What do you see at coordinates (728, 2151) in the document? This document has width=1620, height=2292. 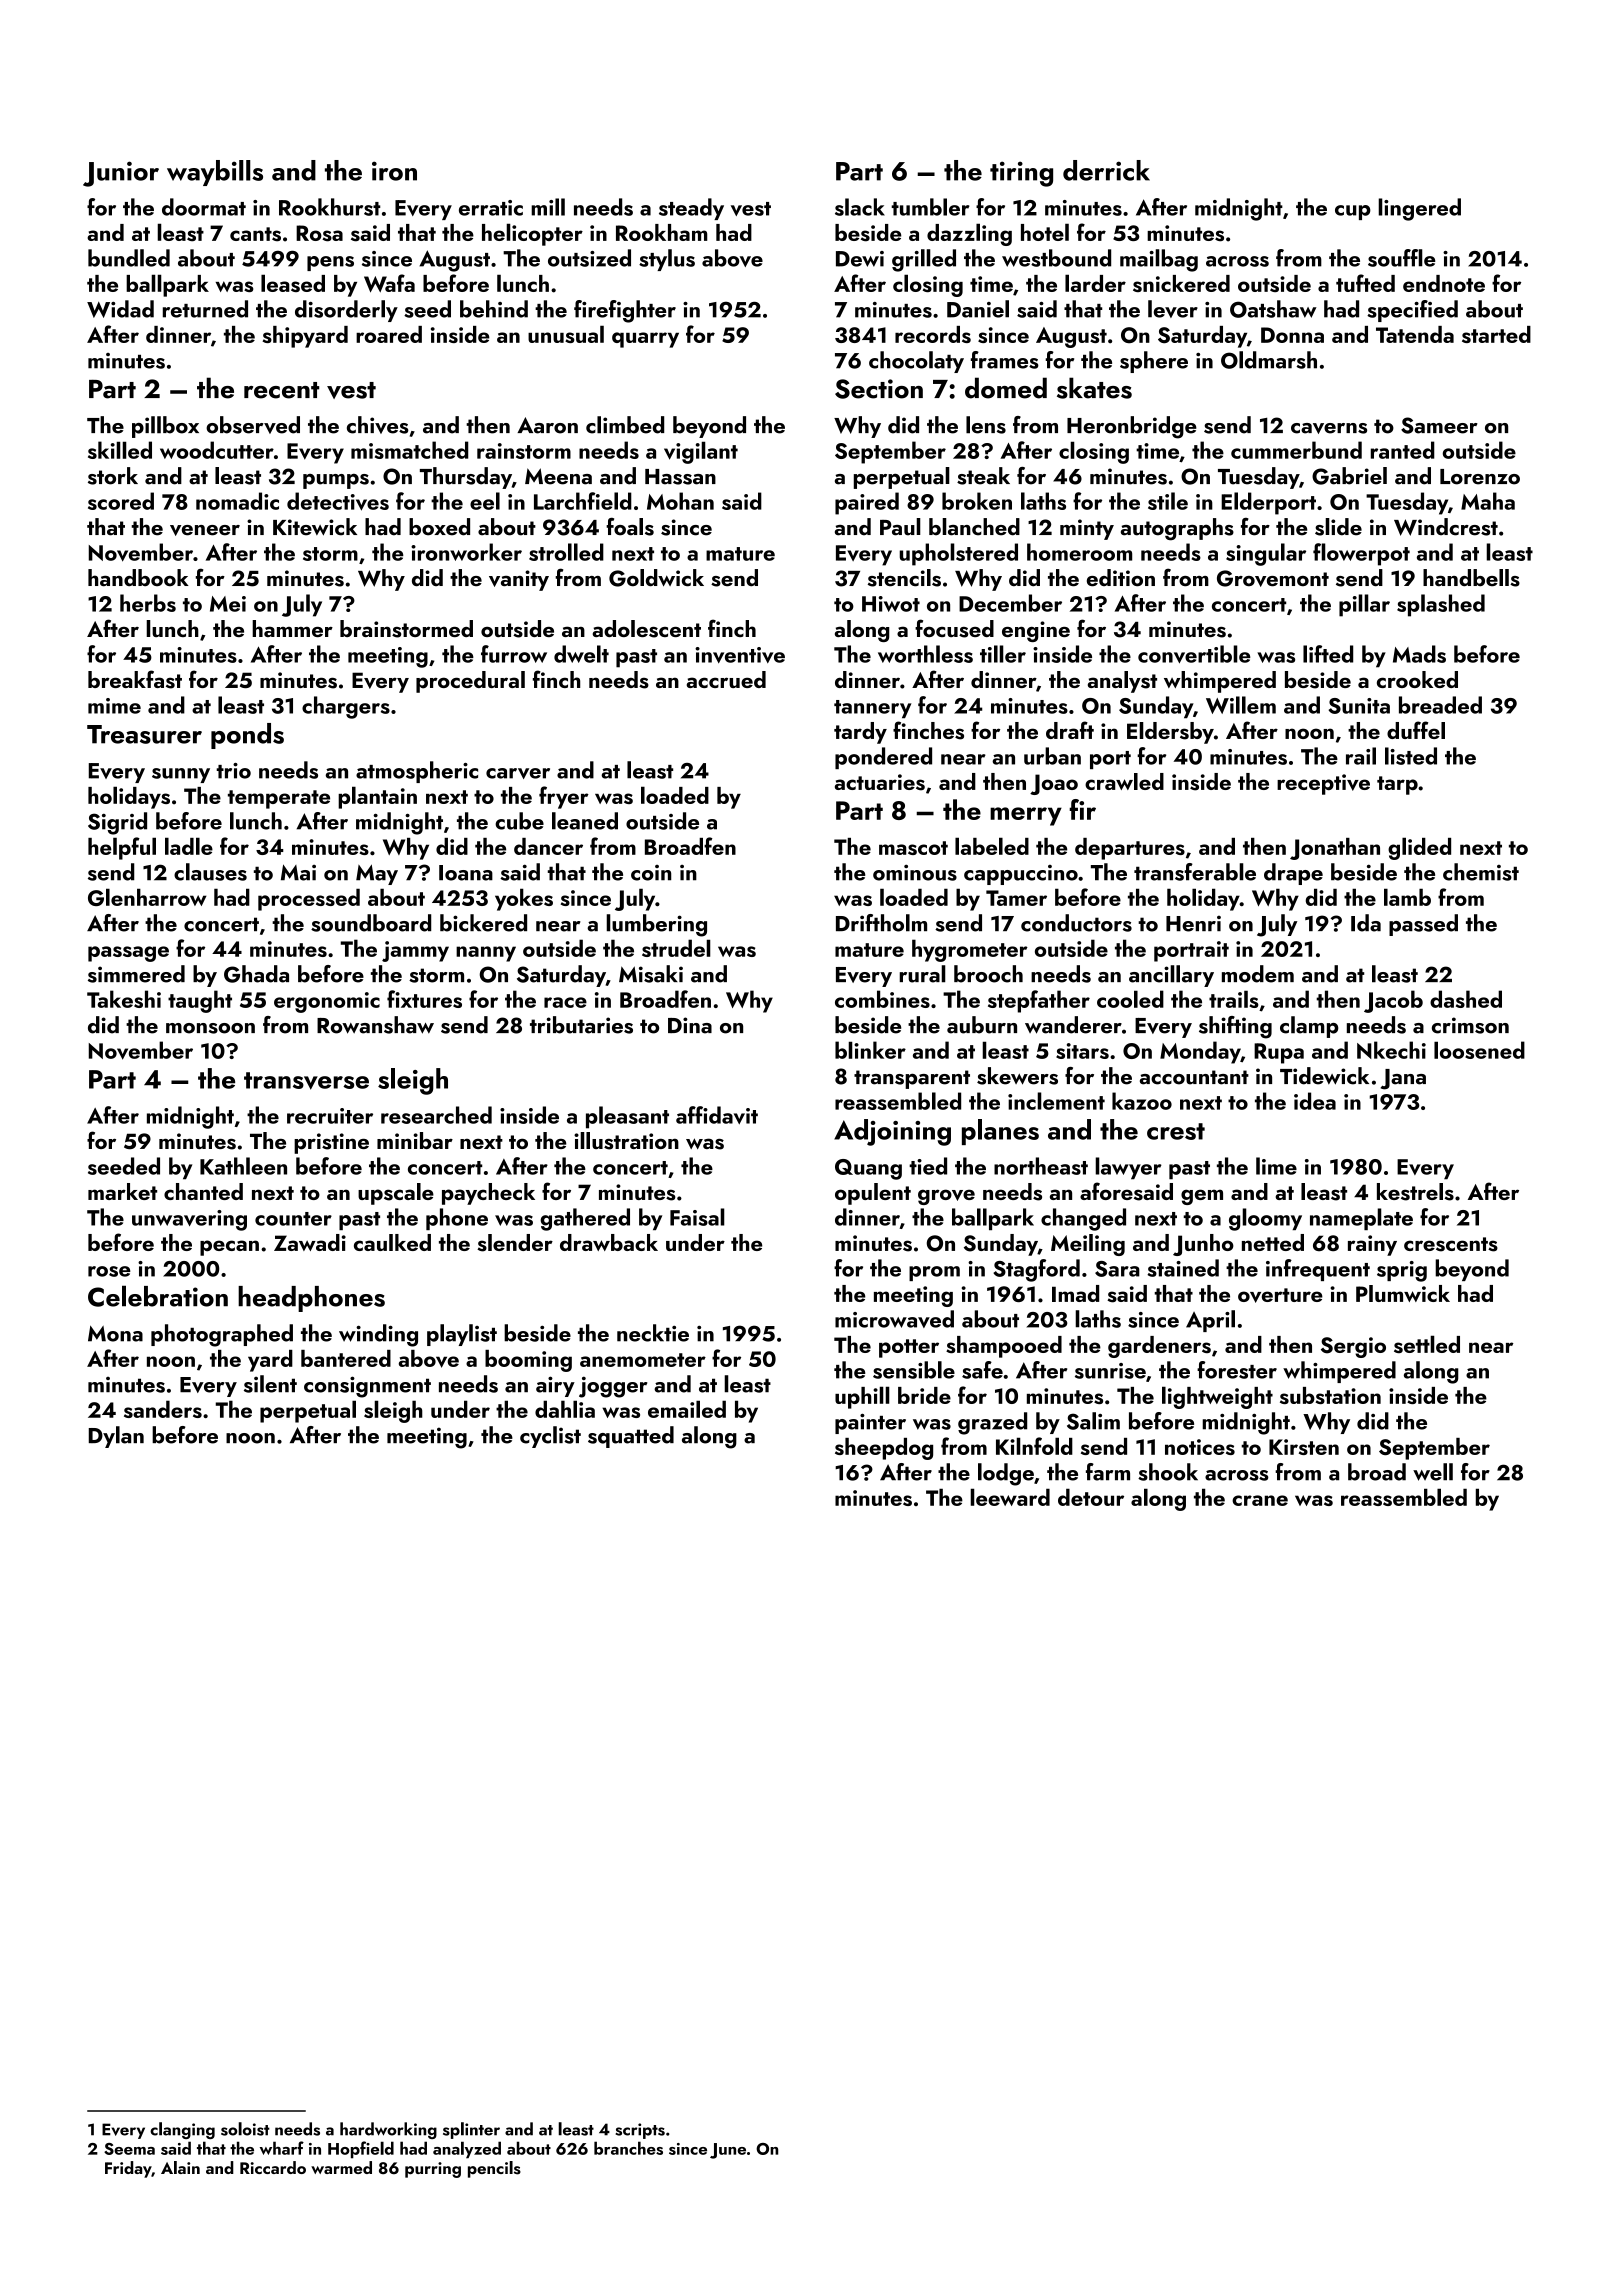 I see `June` at bounding box center [728, 2151].
